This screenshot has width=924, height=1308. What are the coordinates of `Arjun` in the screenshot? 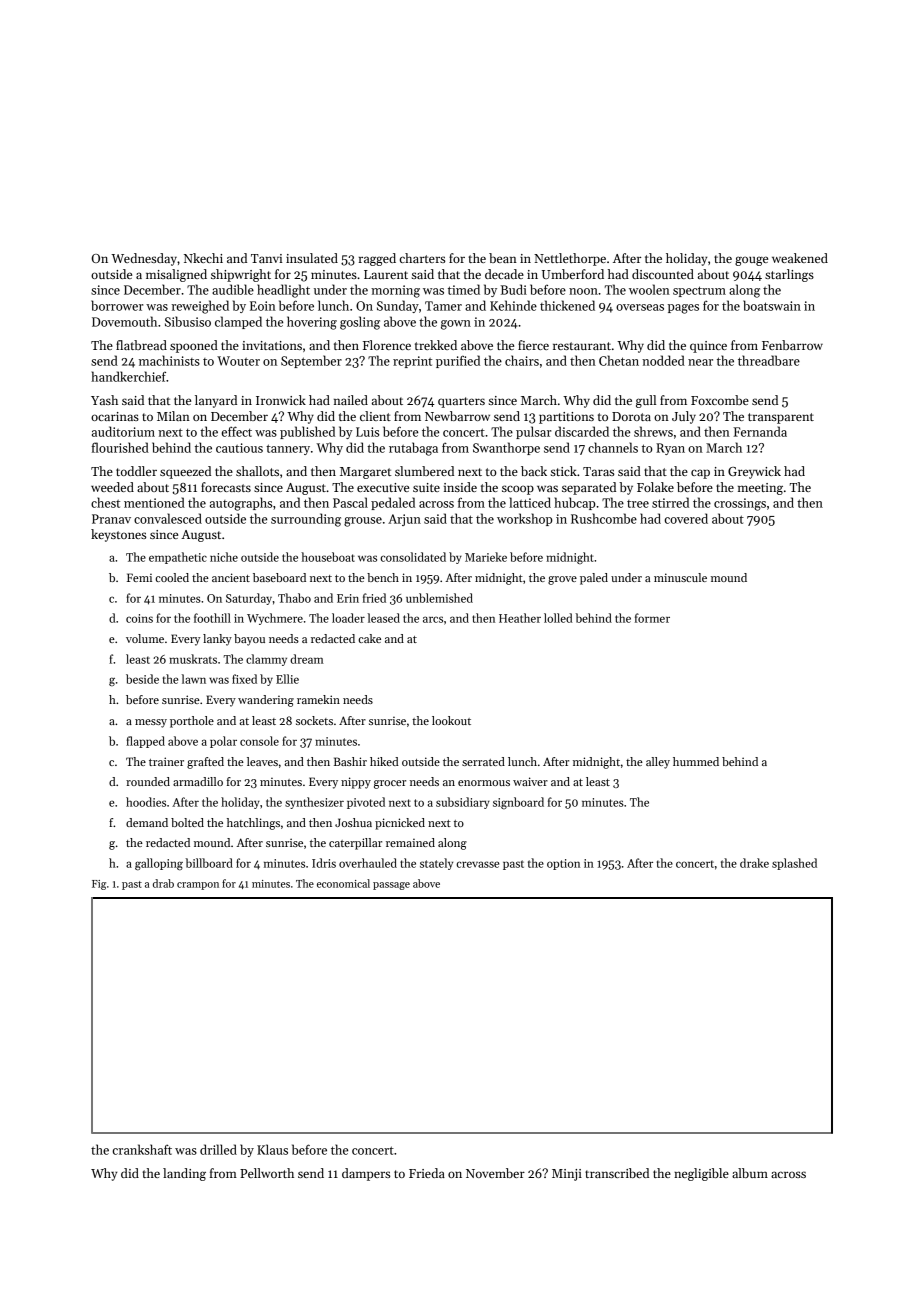 It's located at (404, 520).
